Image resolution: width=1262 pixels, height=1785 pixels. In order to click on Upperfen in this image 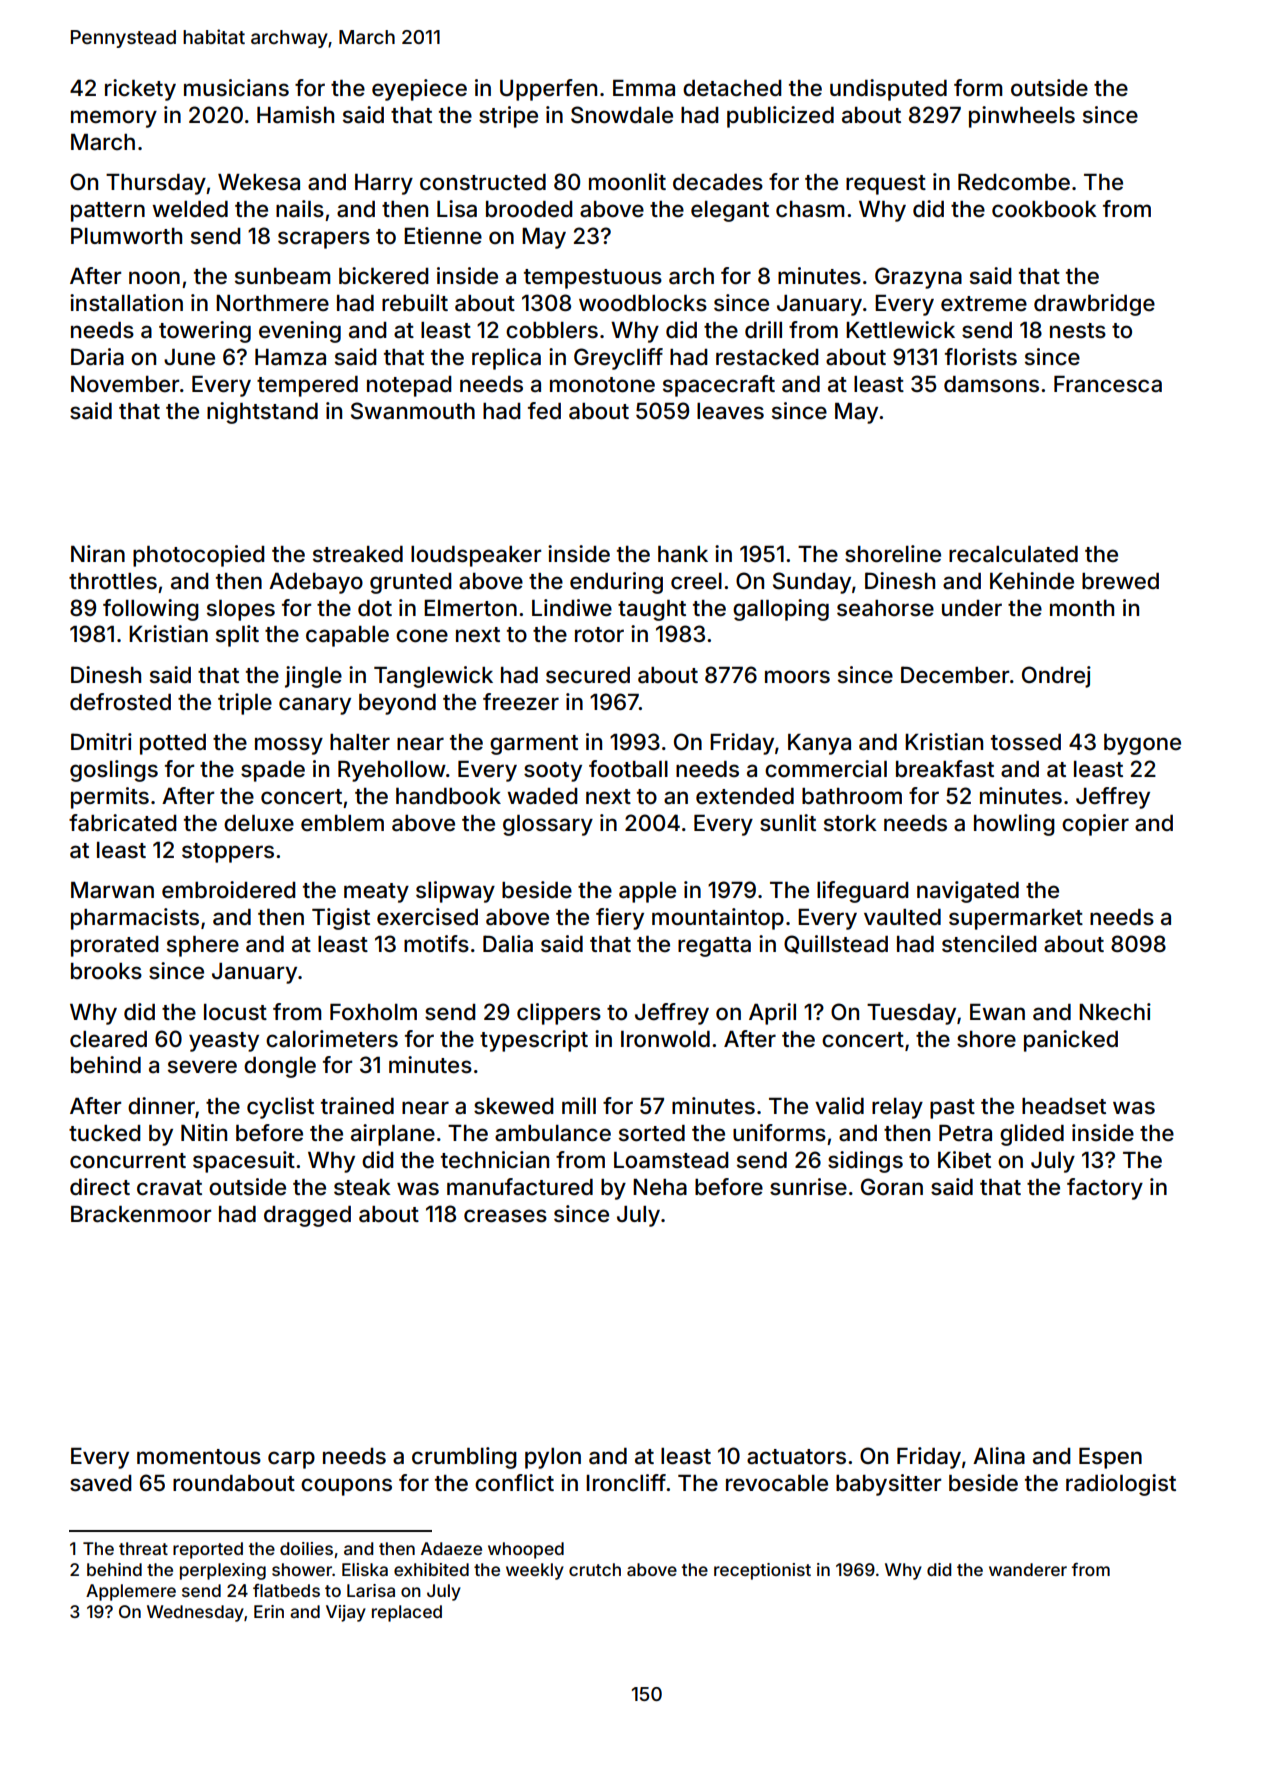, I will do `click(548, 90)`.
